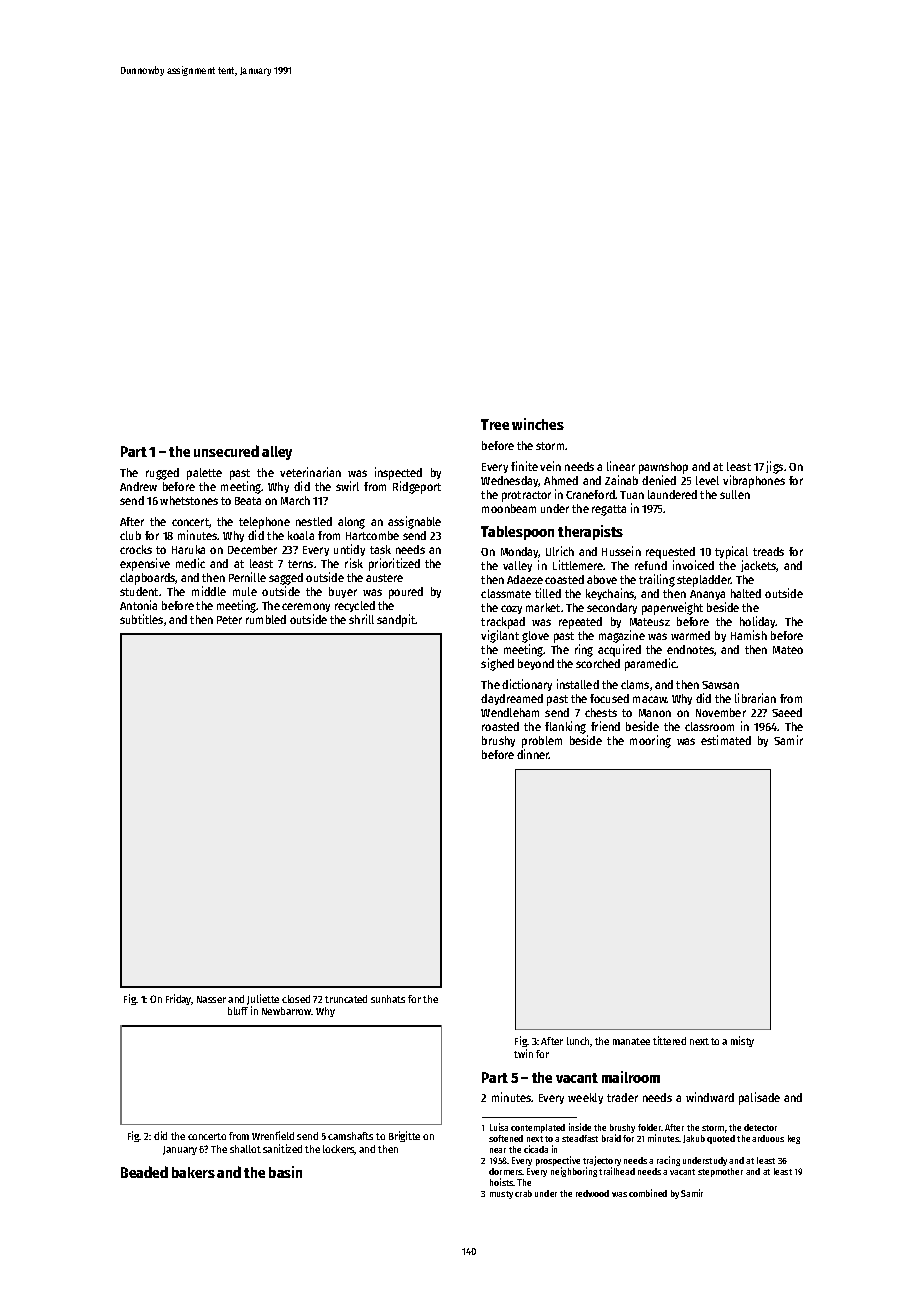 The height and width of the screenshot is (1314, 924). I want to click on misty, so click(742, 1041).
